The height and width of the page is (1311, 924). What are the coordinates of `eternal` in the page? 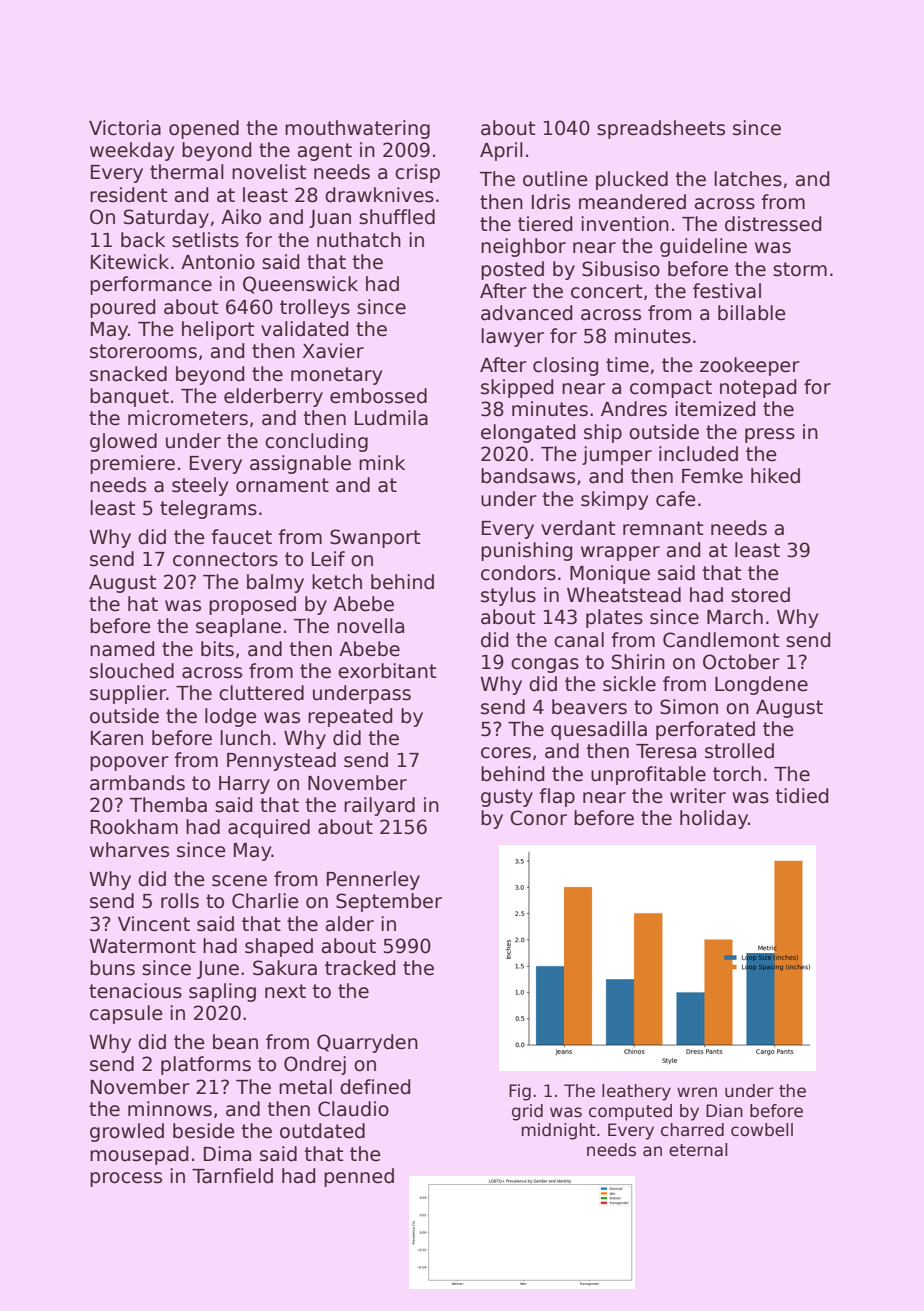 It's located at (698, 1150).
